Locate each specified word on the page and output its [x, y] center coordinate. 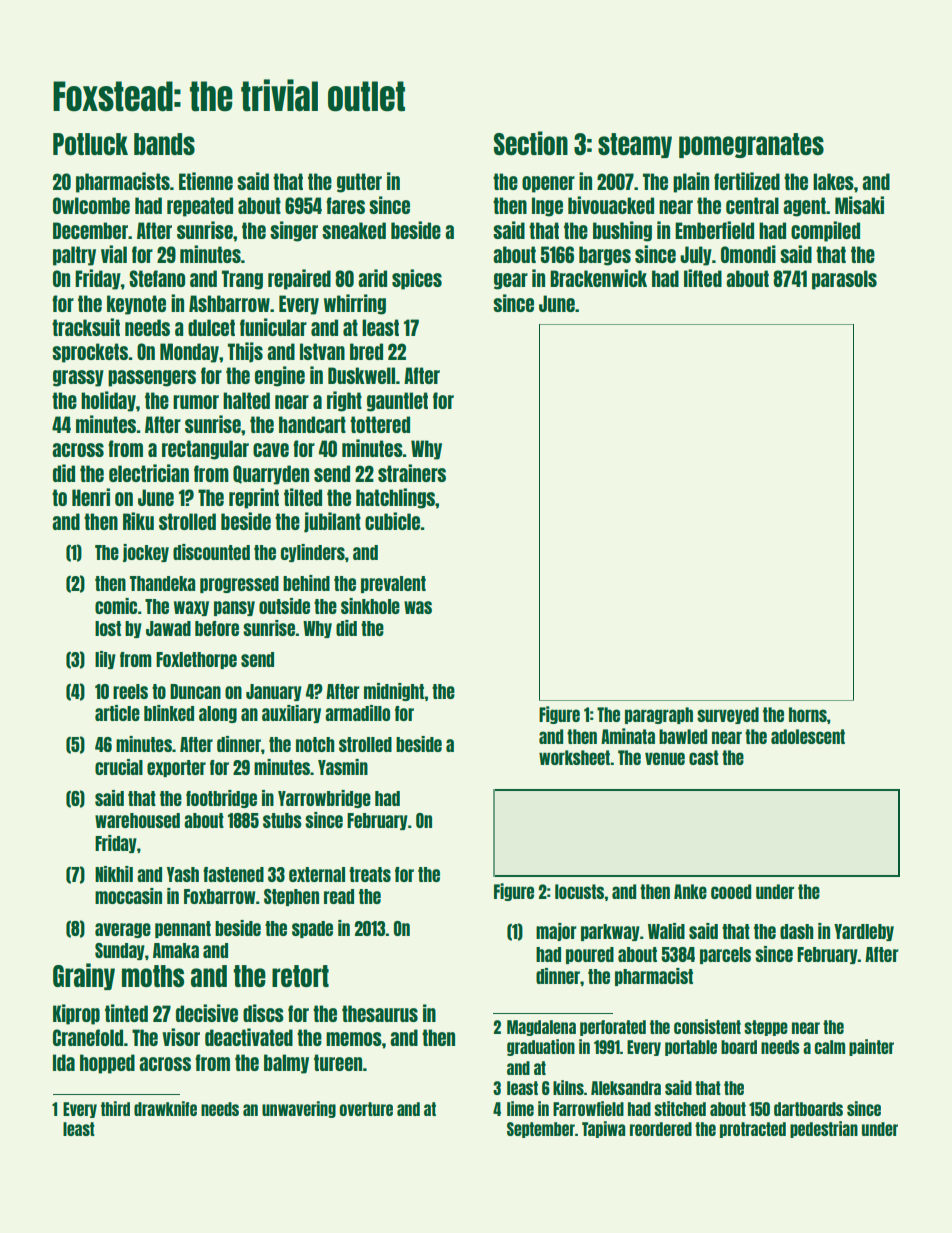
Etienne [206, 181]
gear [511, 281]
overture [366, 1109]
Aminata [628, 736]
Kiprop [76, 1014]
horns [808, 714]
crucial [119, 767]
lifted [703, 278]
